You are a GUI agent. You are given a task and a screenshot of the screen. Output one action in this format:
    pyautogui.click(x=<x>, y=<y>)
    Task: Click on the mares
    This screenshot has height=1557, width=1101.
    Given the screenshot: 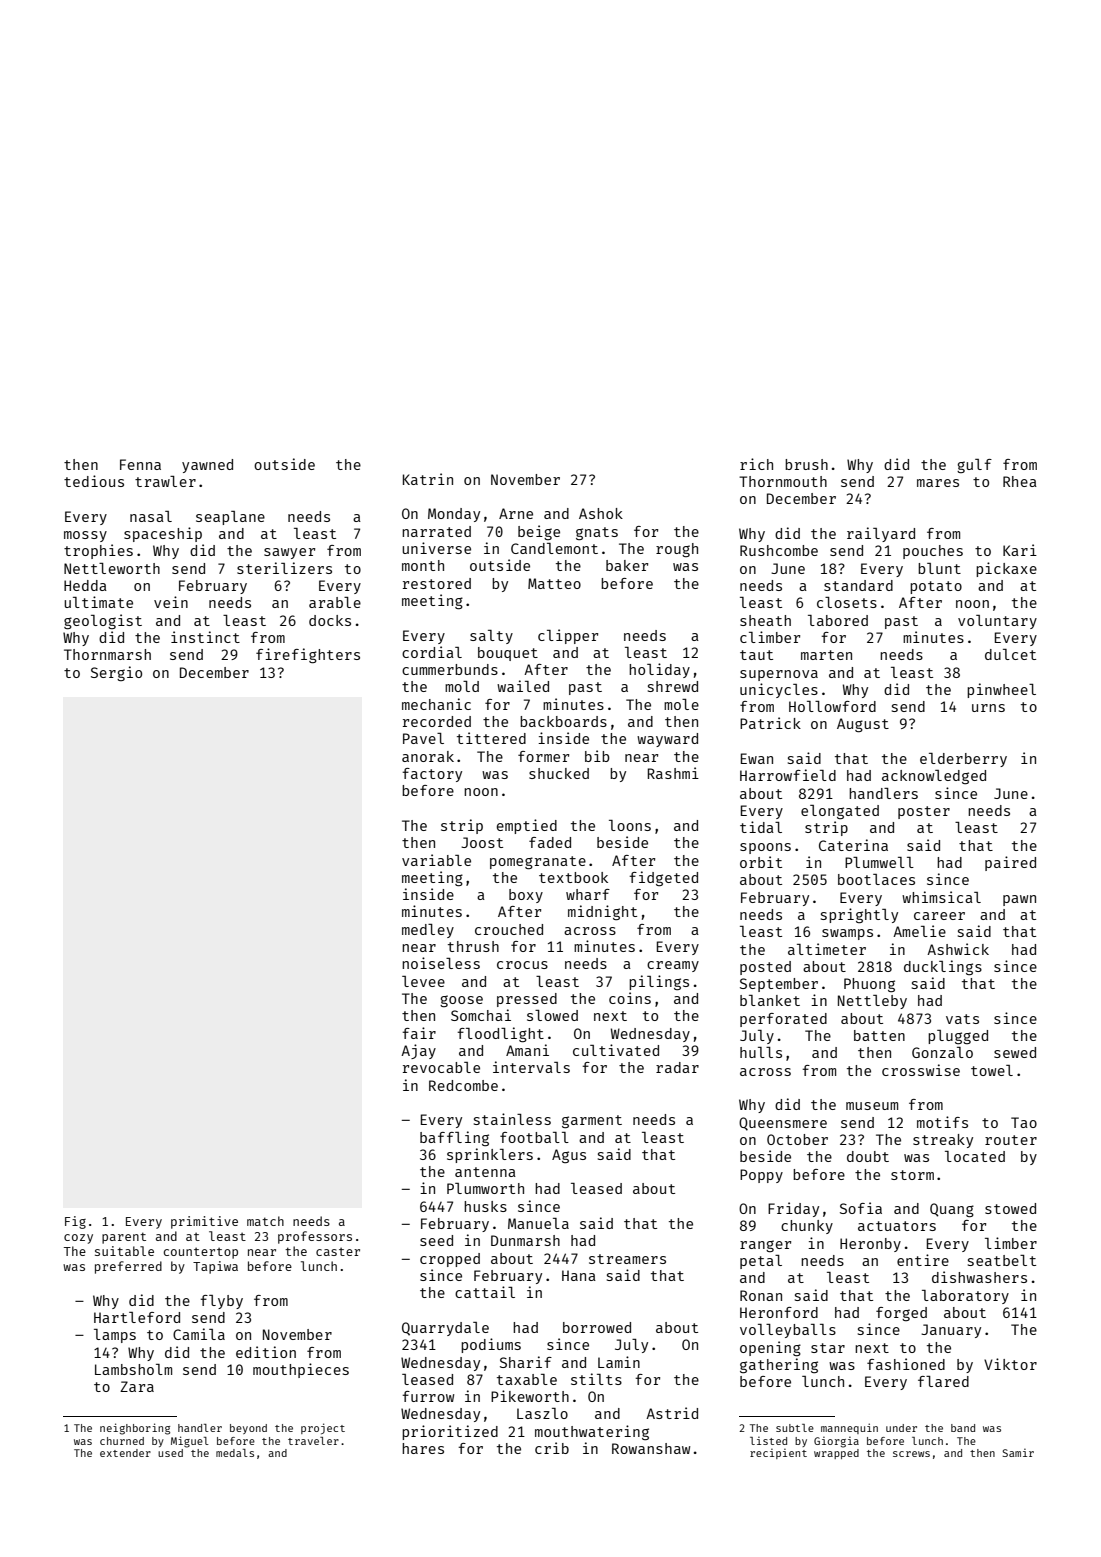 What is the action you would take?
    pyautogui.click(x=938, y=483)
